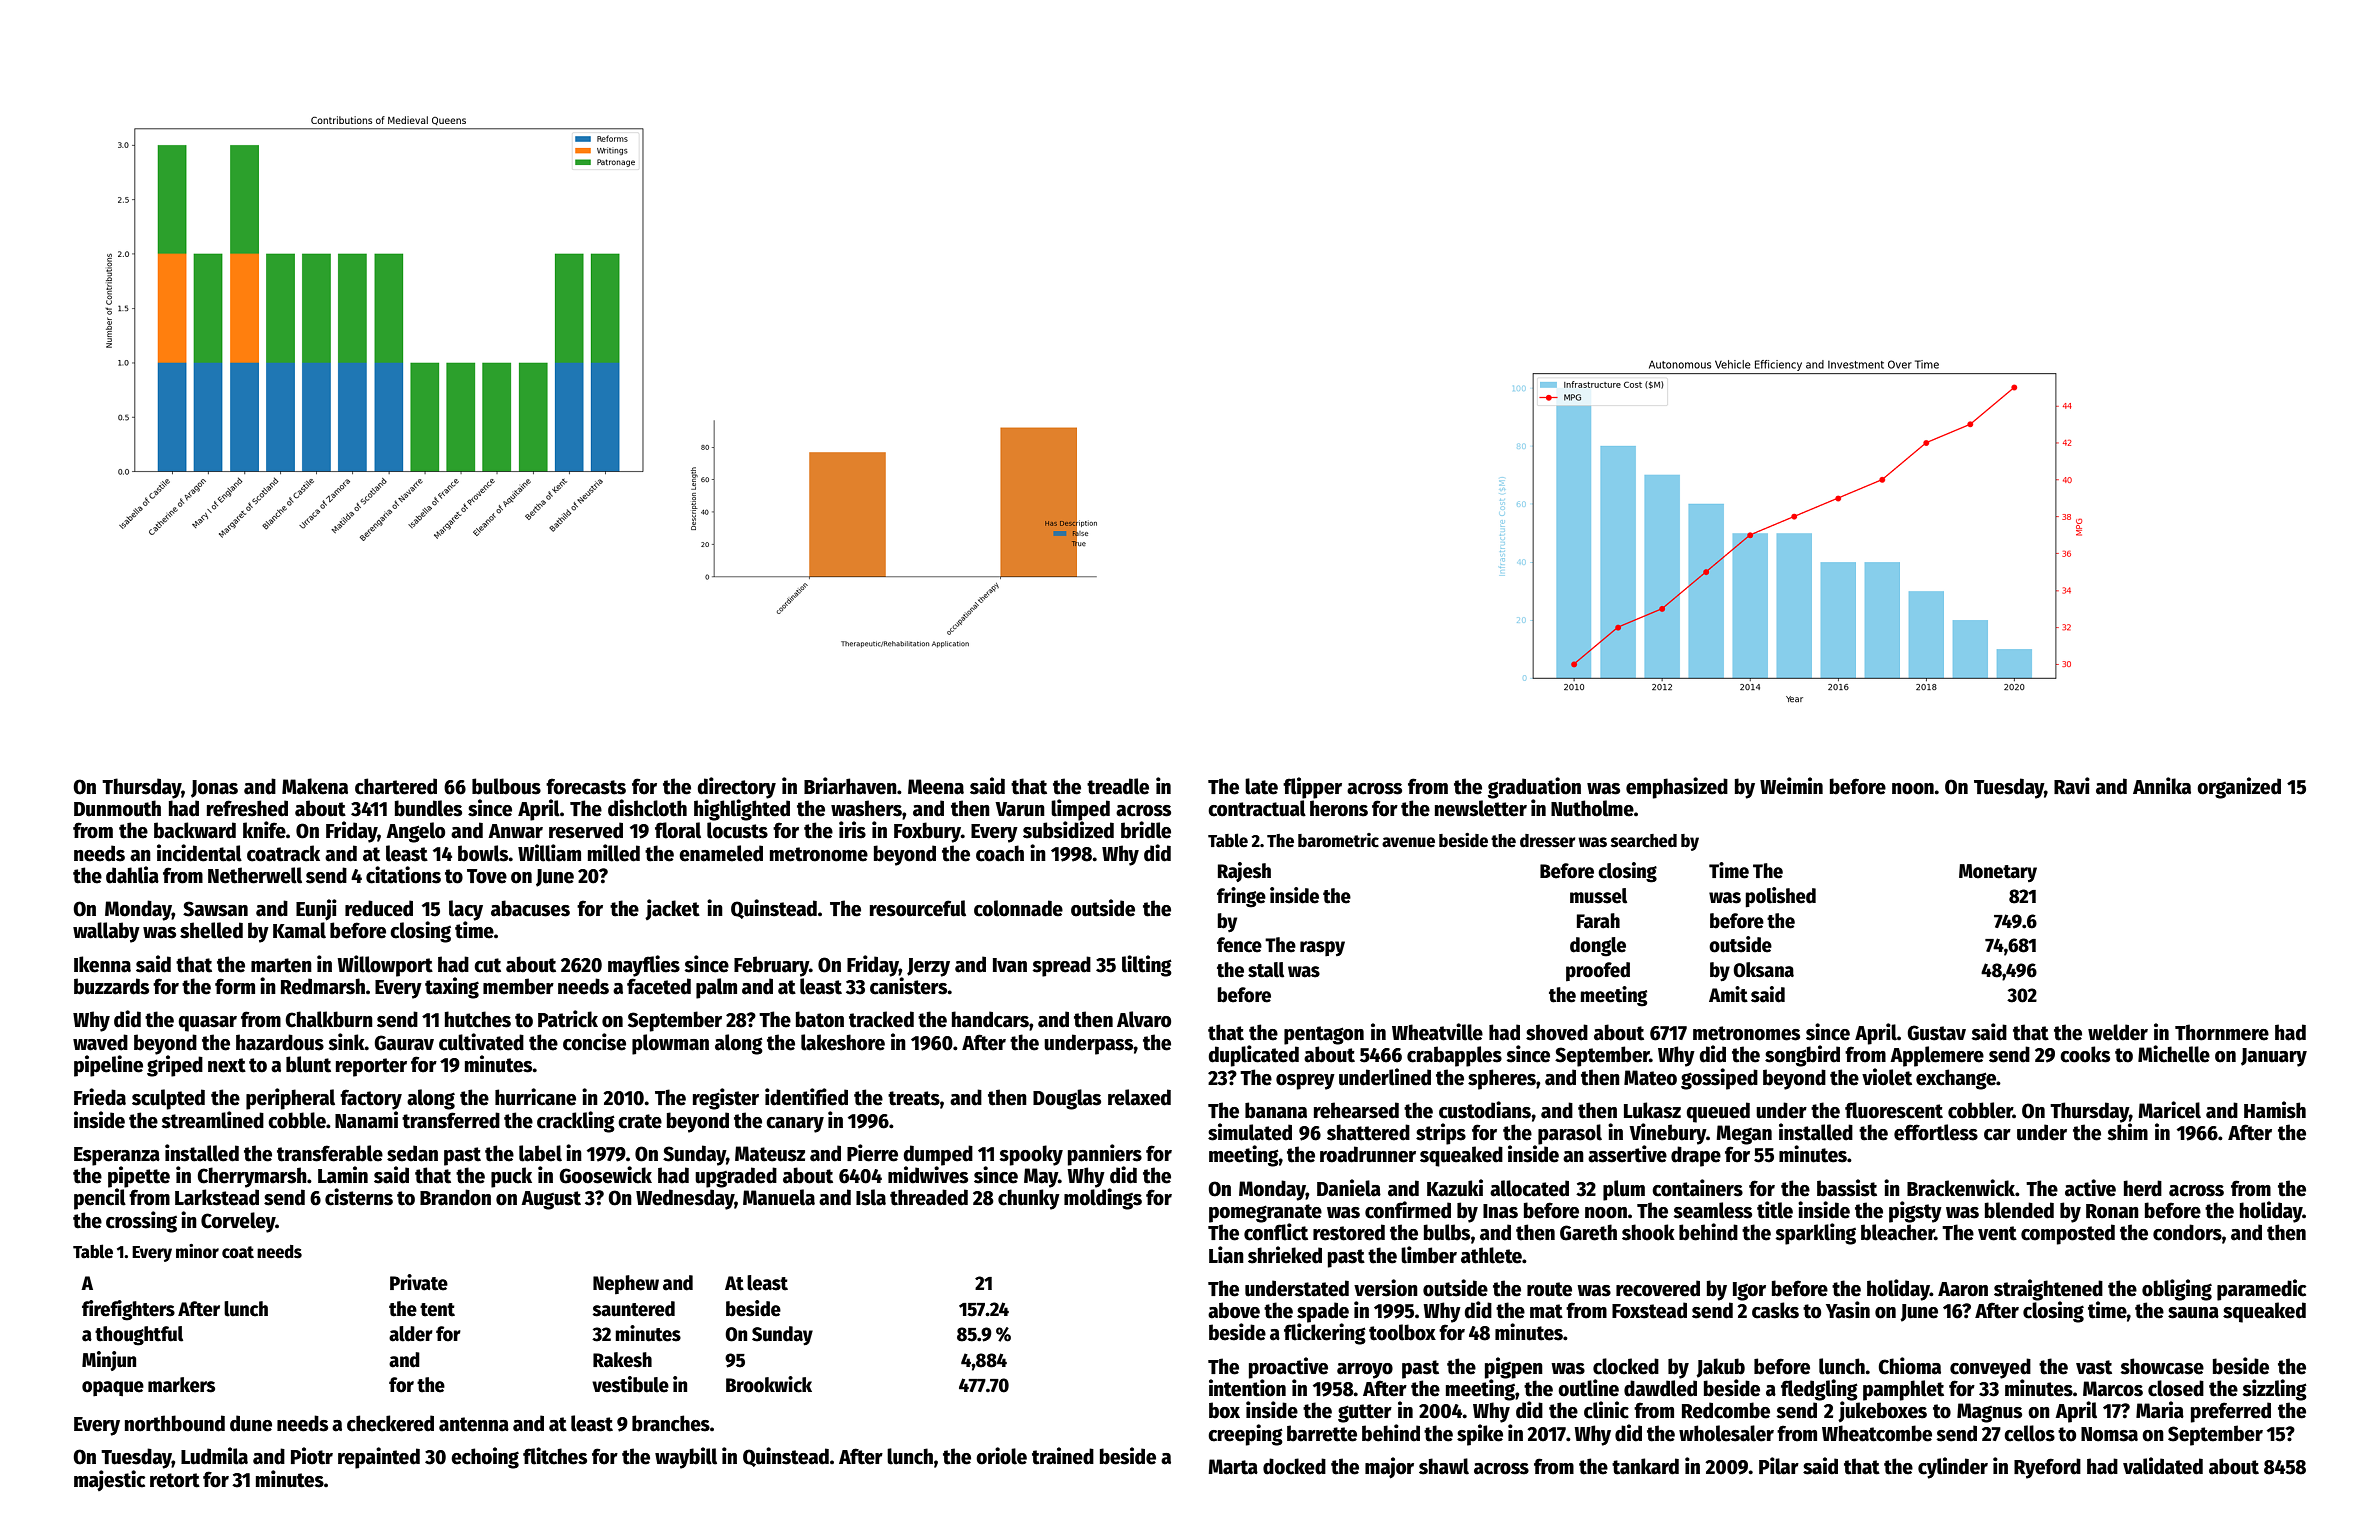  Describe the element at coordinates (1481, 808) in the screenshot. I see `newsletter` at that location.
